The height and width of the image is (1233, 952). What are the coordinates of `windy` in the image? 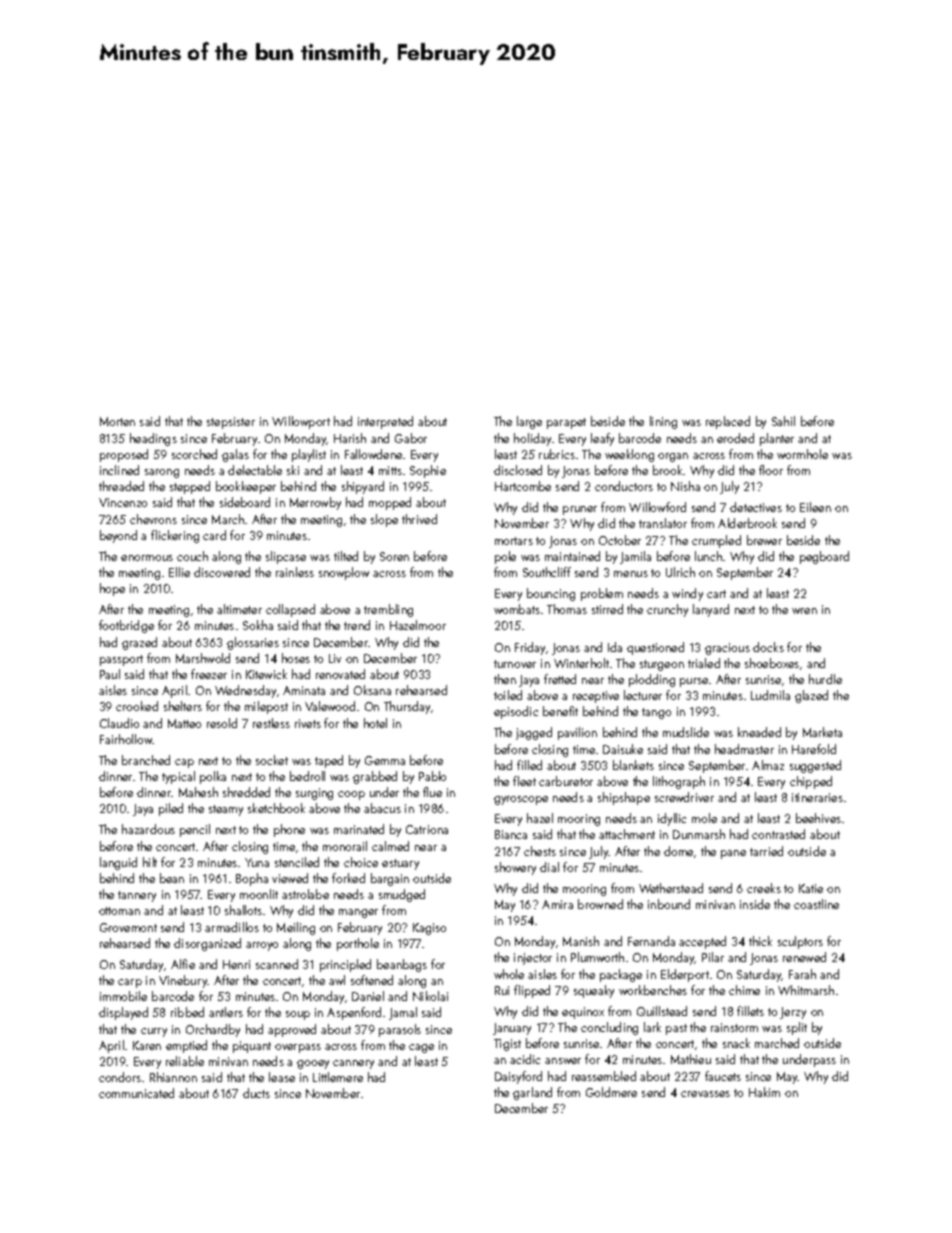 It's located at (687, 594).
